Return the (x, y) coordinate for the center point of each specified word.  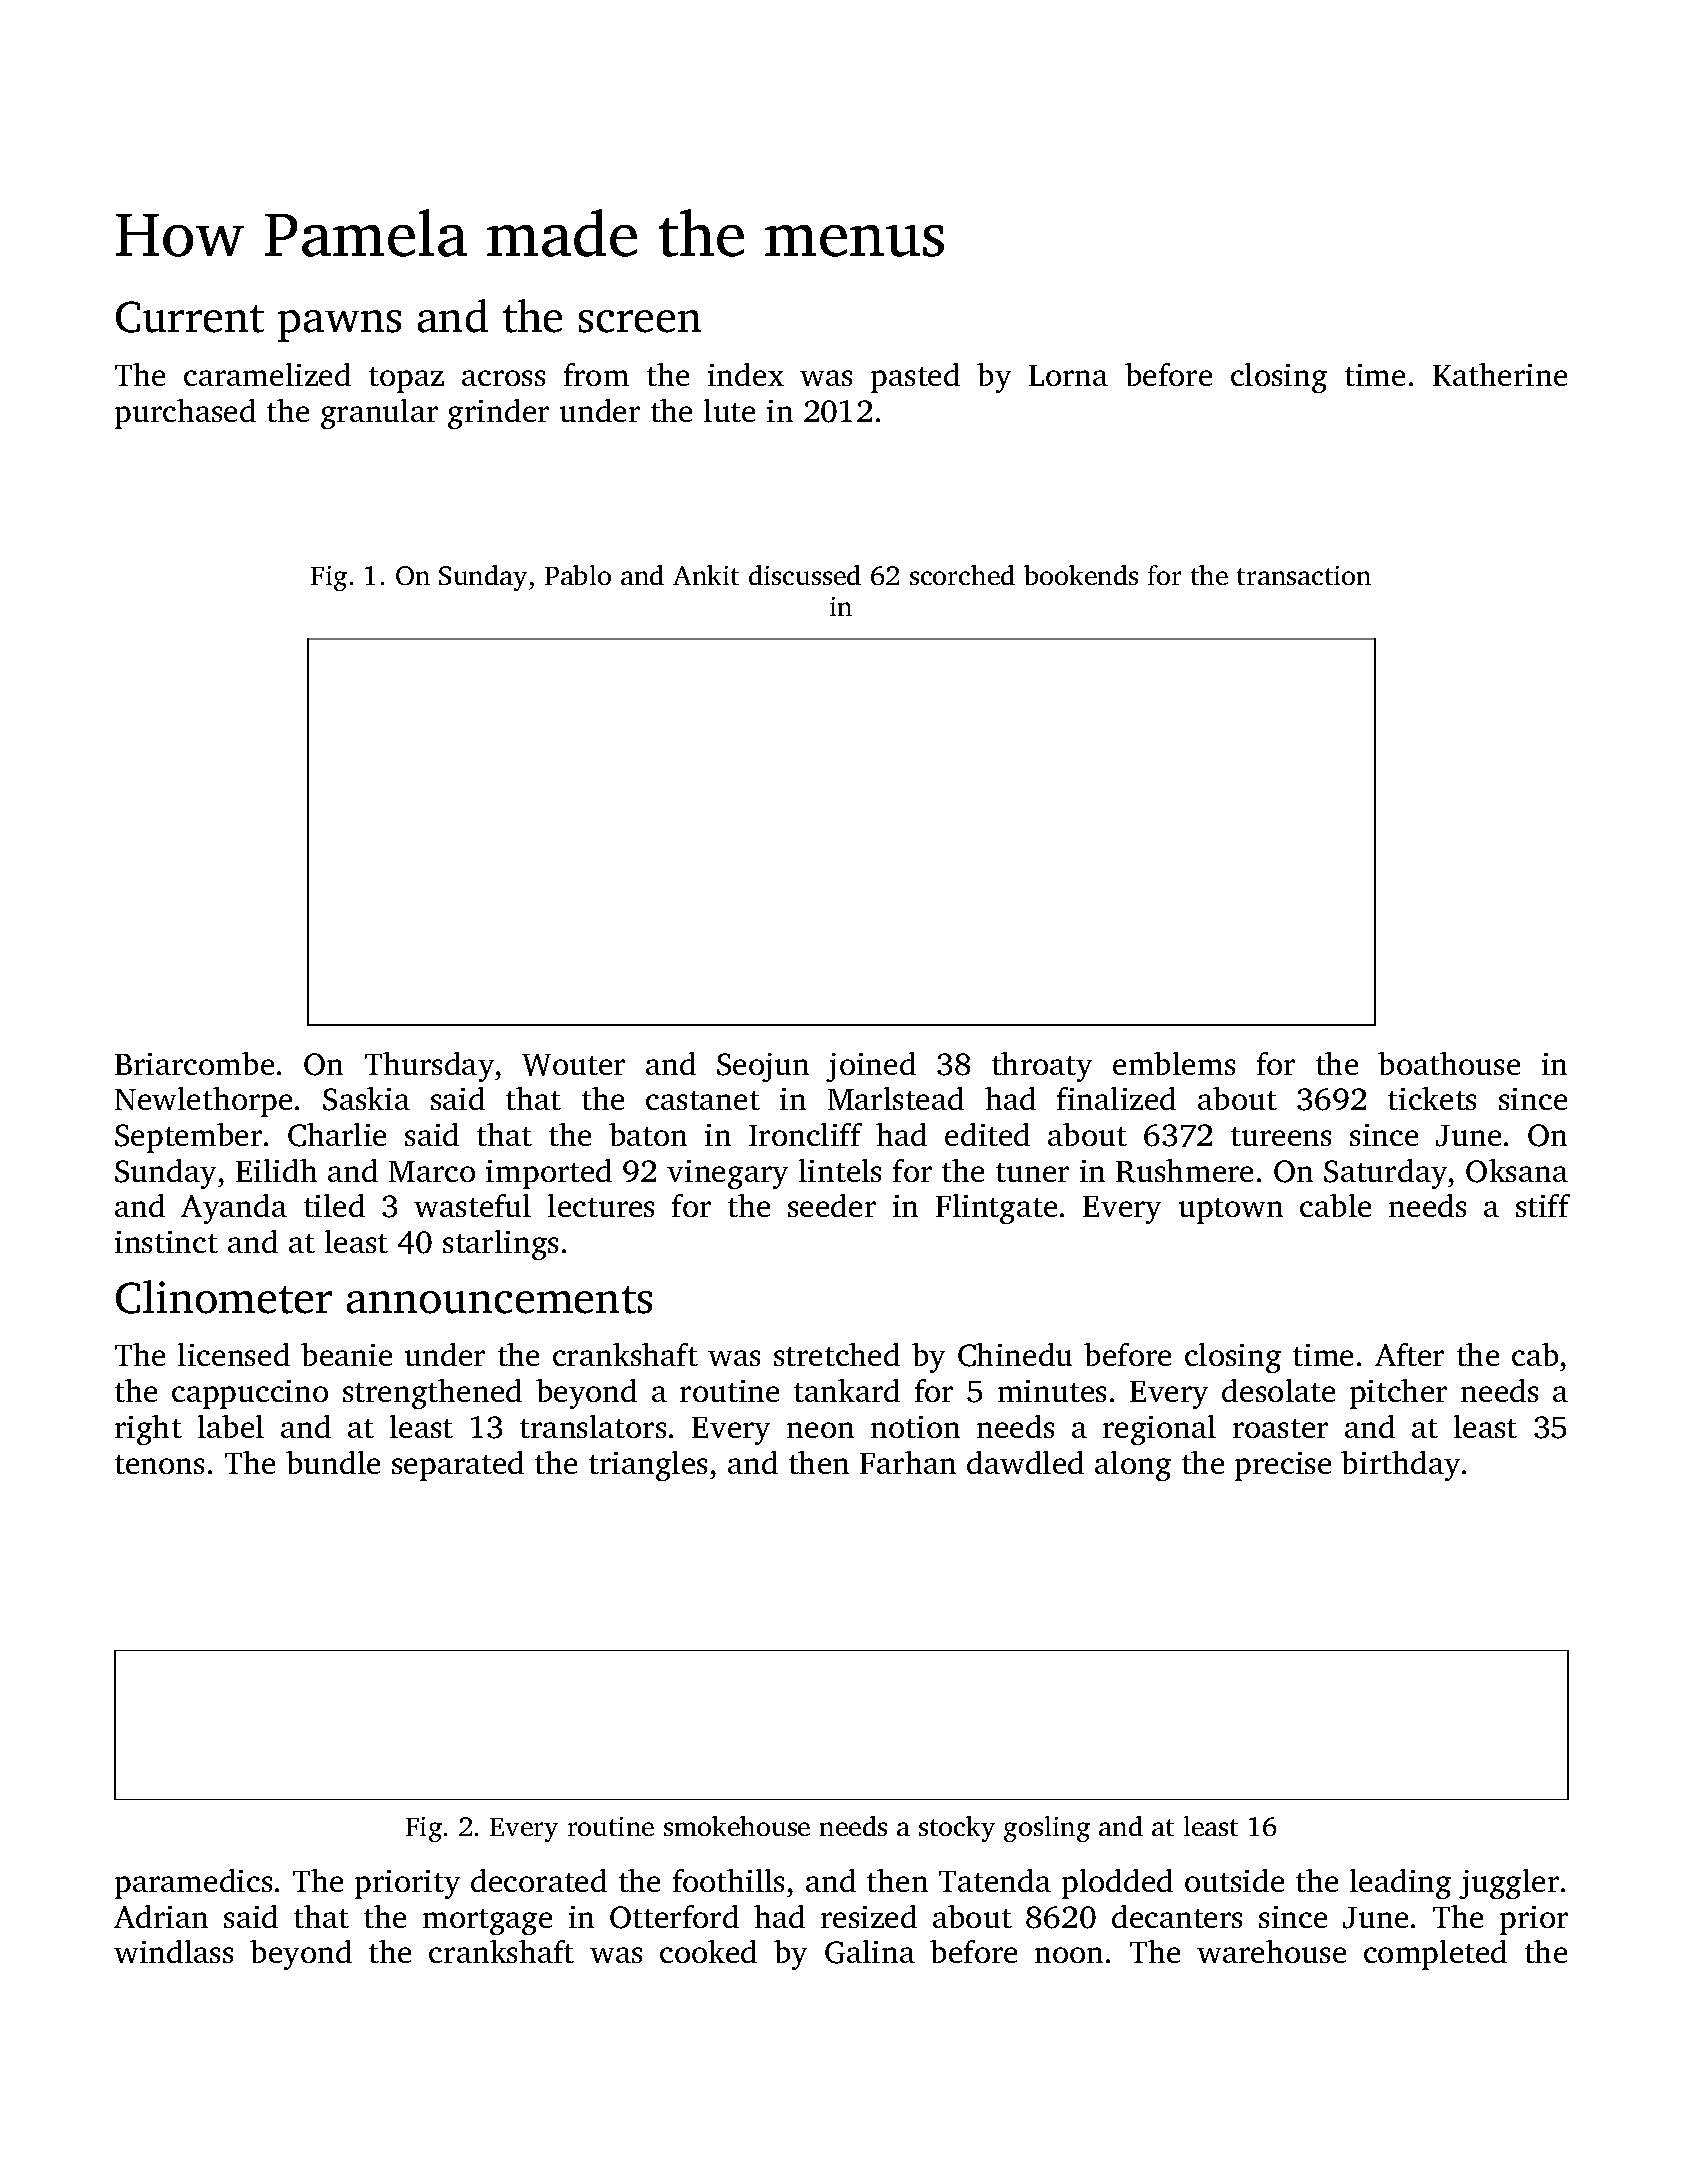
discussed (805, 575)
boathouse (1449, 1063)
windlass (173, 1951)
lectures (601, 1205)
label (231, 1426)
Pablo (578, 575)
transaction (1304, 575)
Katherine (1500, 374)
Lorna (1068, 375)
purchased (185, 414)
